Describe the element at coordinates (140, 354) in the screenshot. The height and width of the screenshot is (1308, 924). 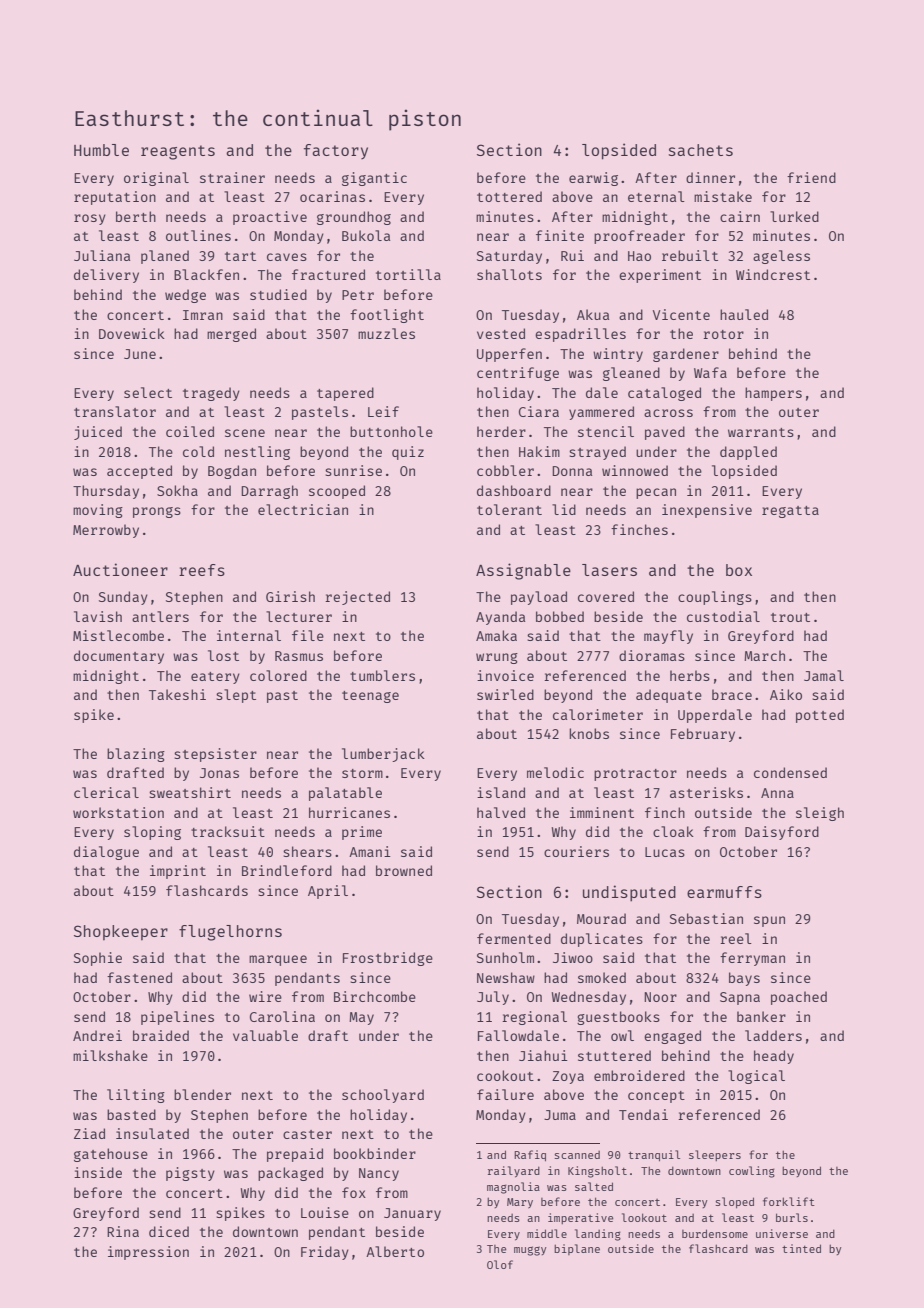
I see `June` at that location.
